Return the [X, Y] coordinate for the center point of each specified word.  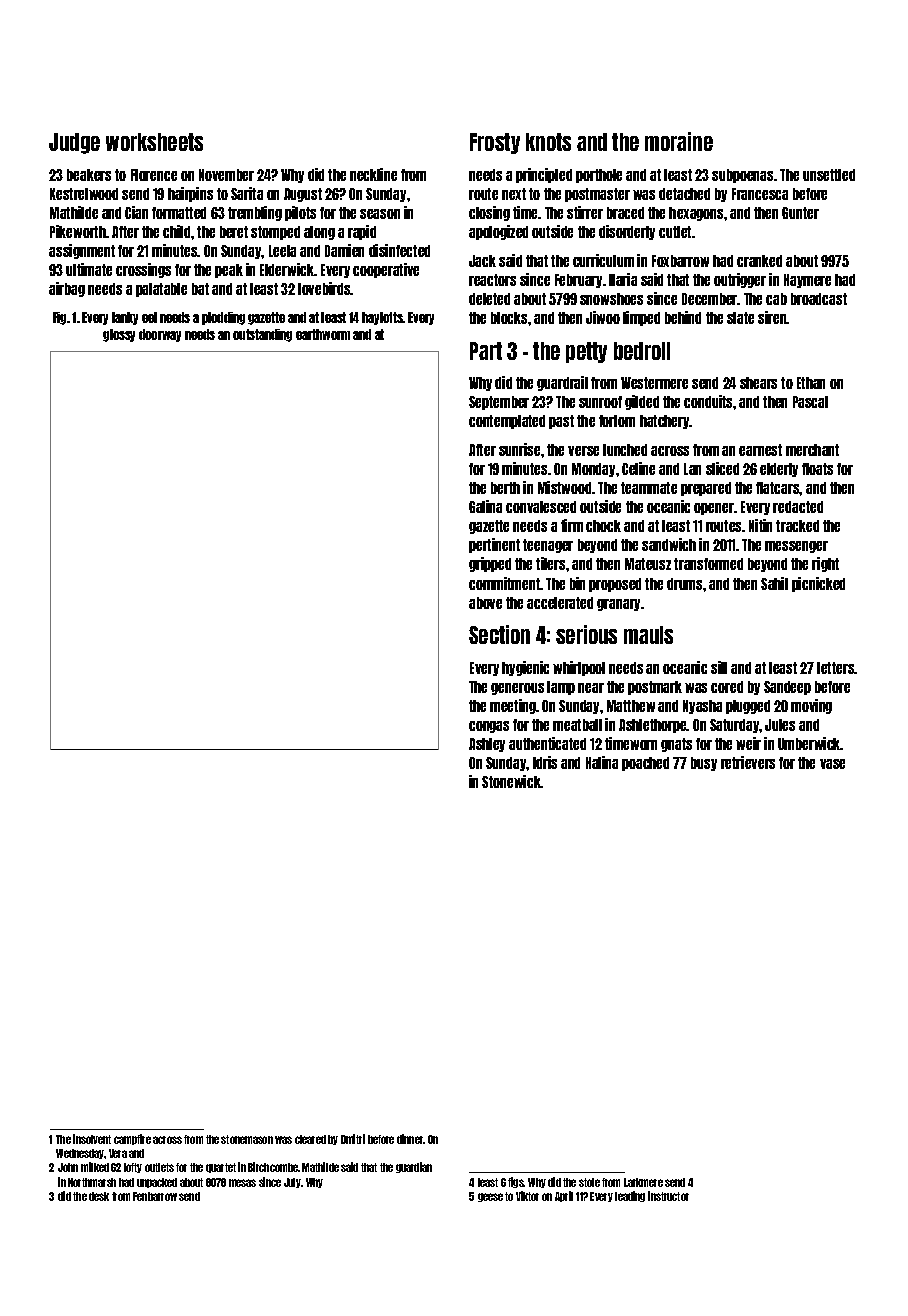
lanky [125, 318]
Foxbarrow [680, 261]
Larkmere [643, 1182]
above [485, 603]
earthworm [323, 334]
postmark [655, 688]
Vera [118, 1153]
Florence [154, 175]
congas [489, 727]
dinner [410, 1139]
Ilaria [623, 279]
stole [589, 1182]
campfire [132, 1139]
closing [489, 213]
